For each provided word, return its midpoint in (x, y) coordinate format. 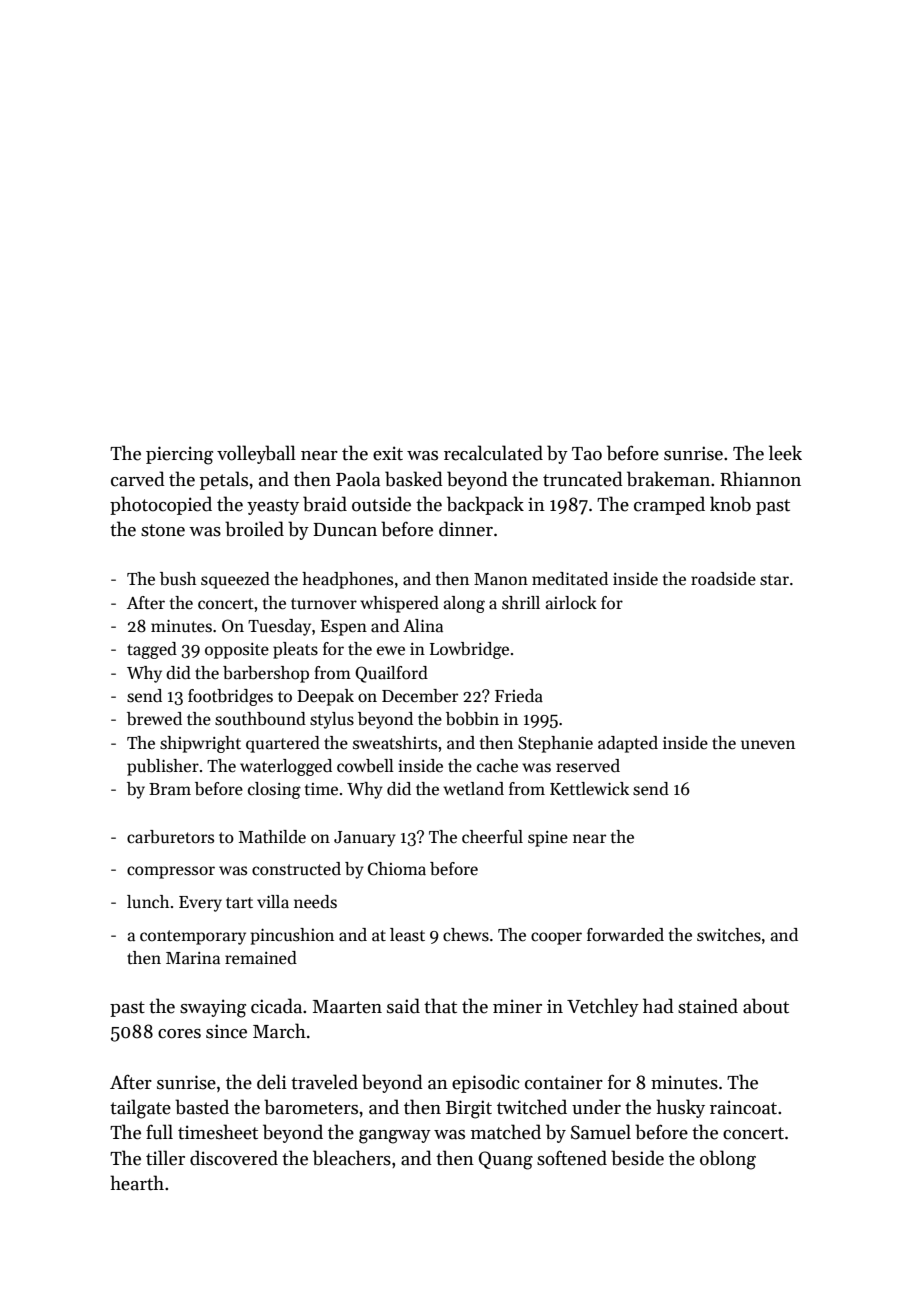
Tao (587, 454)
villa (273, 901)
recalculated (493, 453)
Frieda (519, 696)
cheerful (492, 837)
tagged (152, 650)
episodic (486, 1083)
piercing (179, 455)
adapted (628, 744)
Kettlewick (589, 789)
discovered (234, 1158)
